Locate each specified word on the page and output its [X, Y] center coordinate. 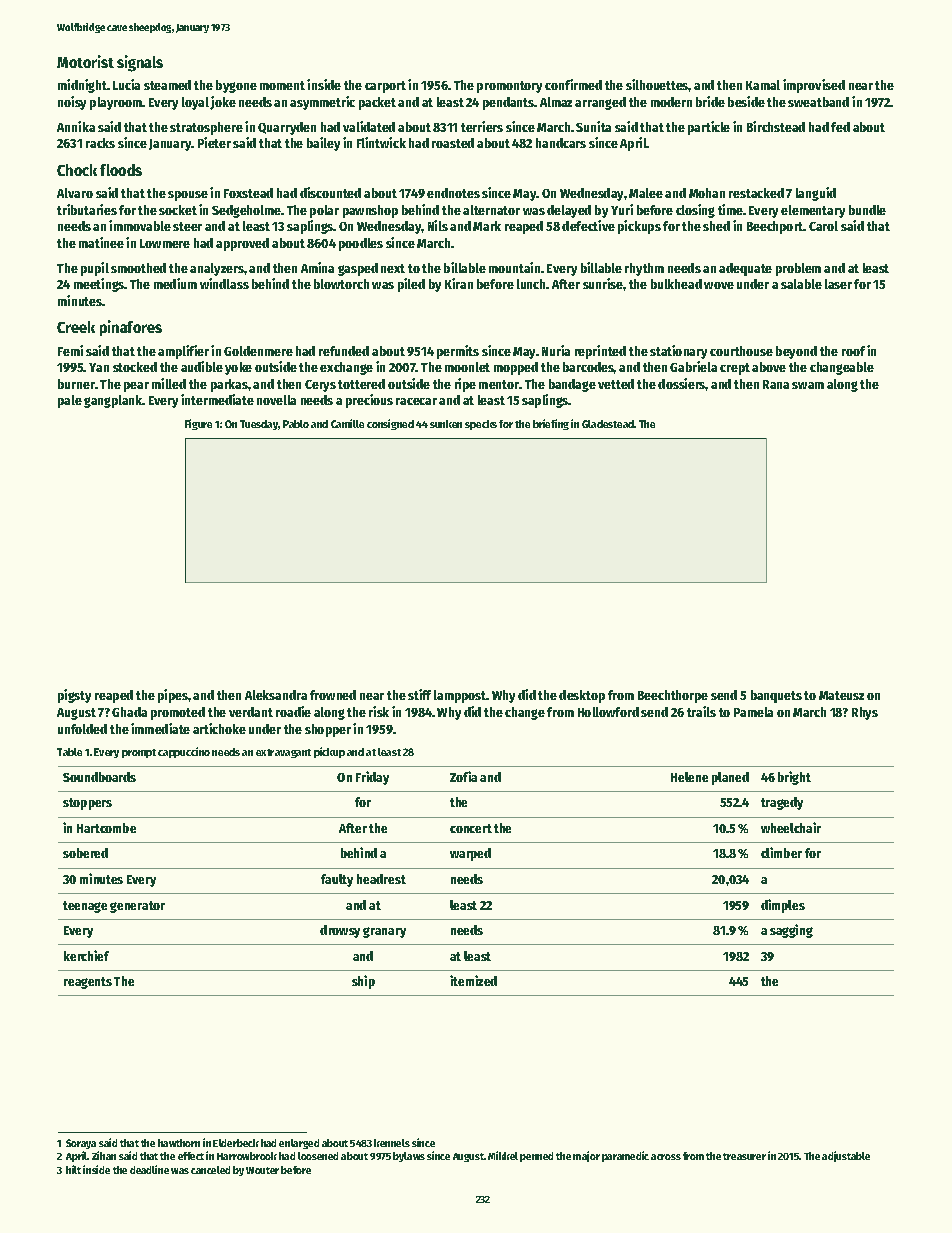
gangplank [113, 401]
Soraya [81, 1144]
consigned [390, 424]
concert [471, 828]
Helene [689, 777]
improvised [814, 86]
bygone [236, 86]
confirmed [573, 84]
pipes [173, 696]
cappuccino [184, 752]
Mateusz [841, 695]
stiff [419, 694]
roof [853, 351]
